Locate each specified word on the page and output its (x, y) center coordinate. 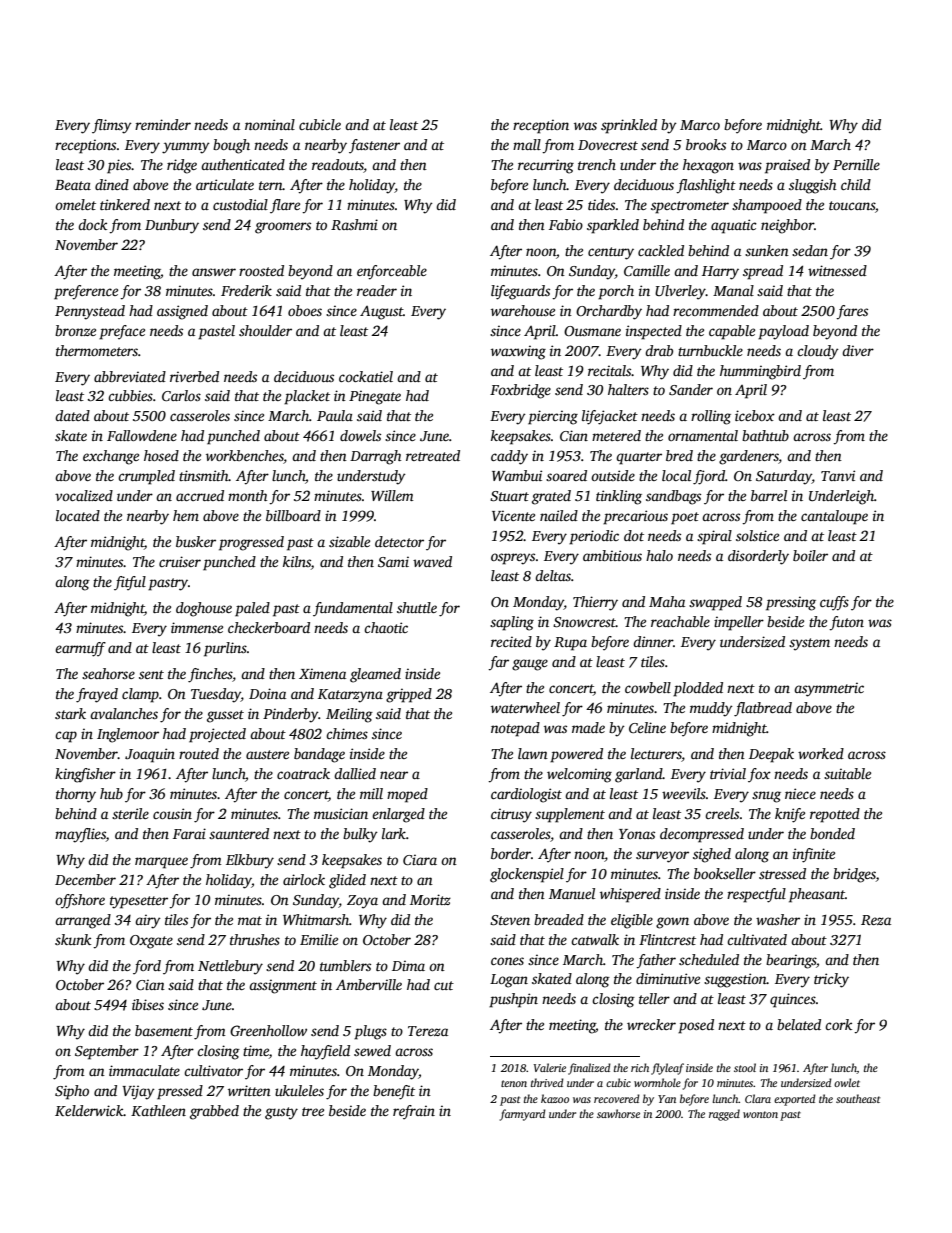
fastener (374, 146)
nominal (270, 124)
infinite (814, 855)
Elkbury (250, 861)
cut (444, 985)
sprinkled (629, 126)
